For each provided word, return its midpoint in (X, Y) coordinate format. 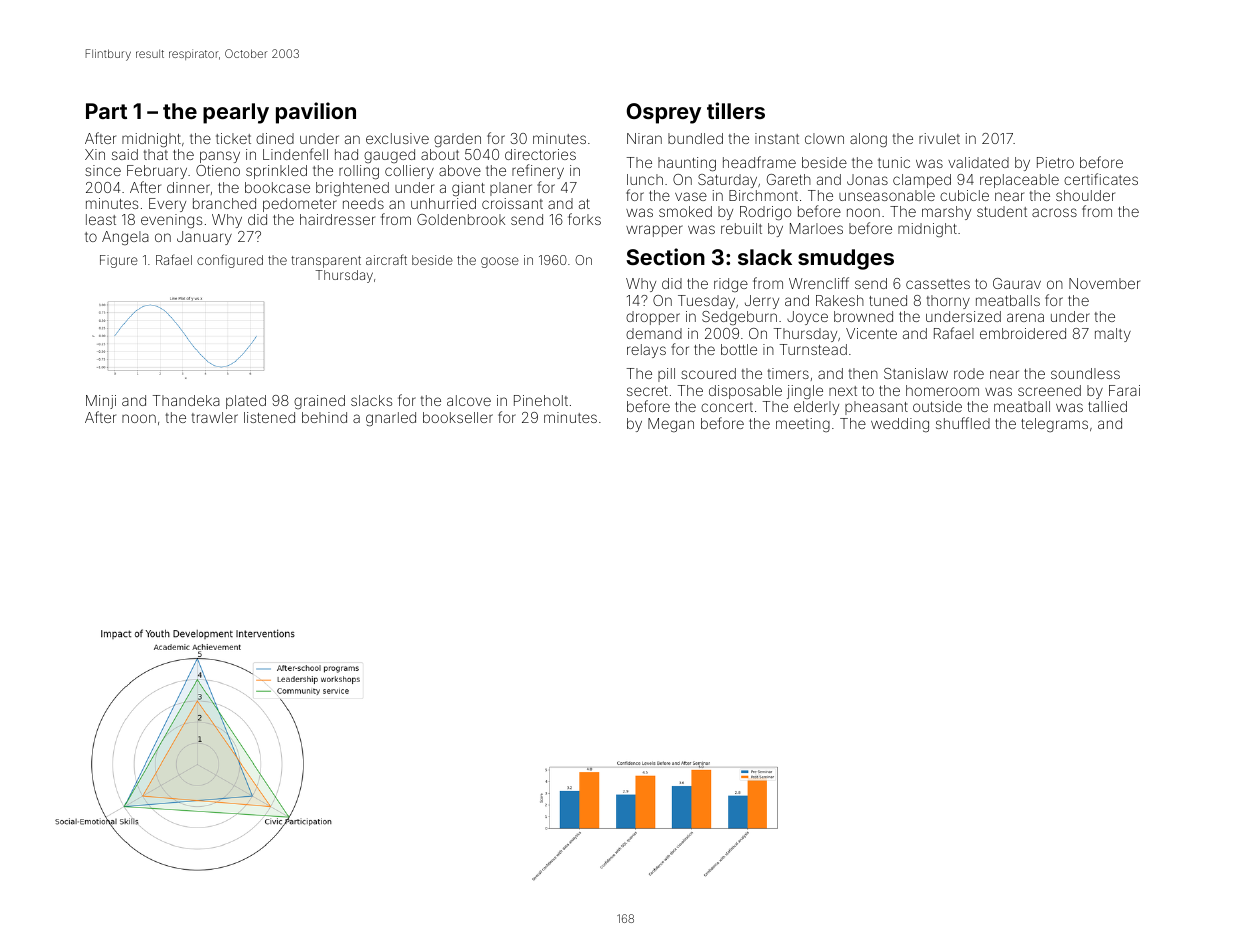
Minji (101, 402)
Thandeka (186, 400)
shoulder (1085, 195)
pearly (236, 113)
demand (654, 333)
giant (468, 189)
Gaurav (1017, 283)
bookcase (277, 187)
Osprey (664, 113)
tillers (736, 110)
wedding (900, 425)
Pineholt (541, 400)
